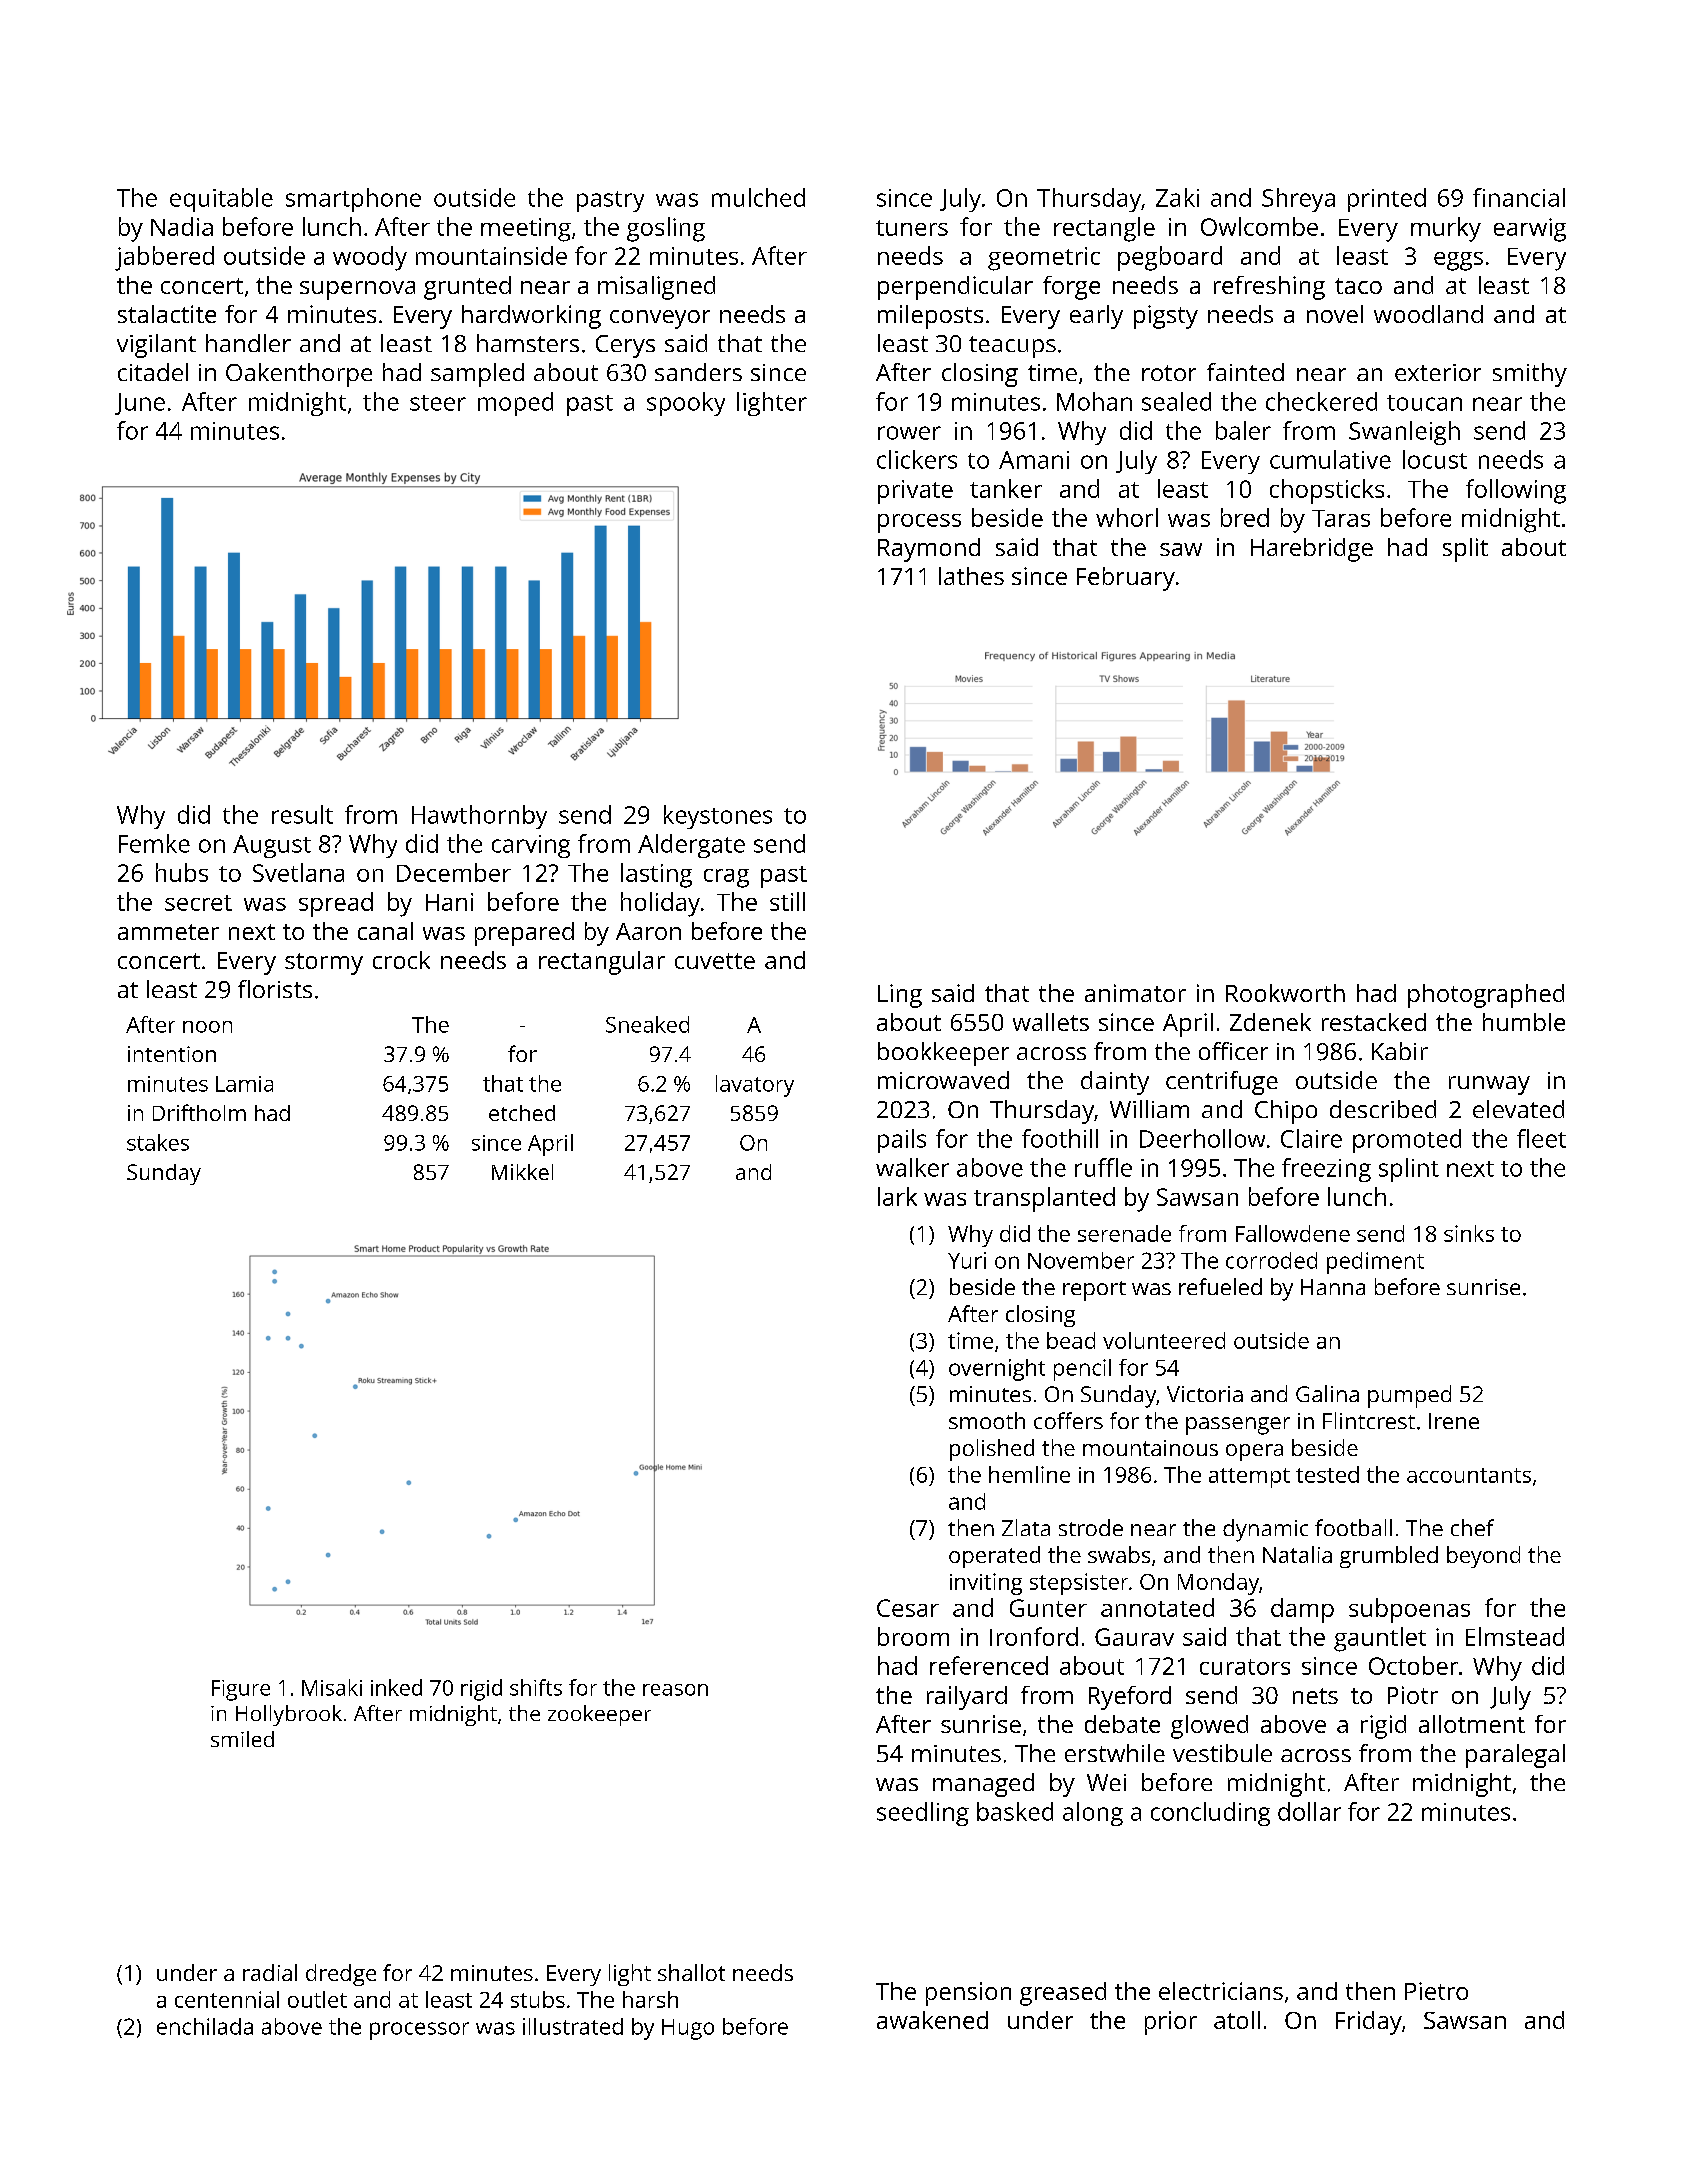 This screenshot has height=2178, width=1683. What do you see at coordinates (1177, 197) in the screenshot?
I see `Zaki` at bounding box center [1177, 197].
